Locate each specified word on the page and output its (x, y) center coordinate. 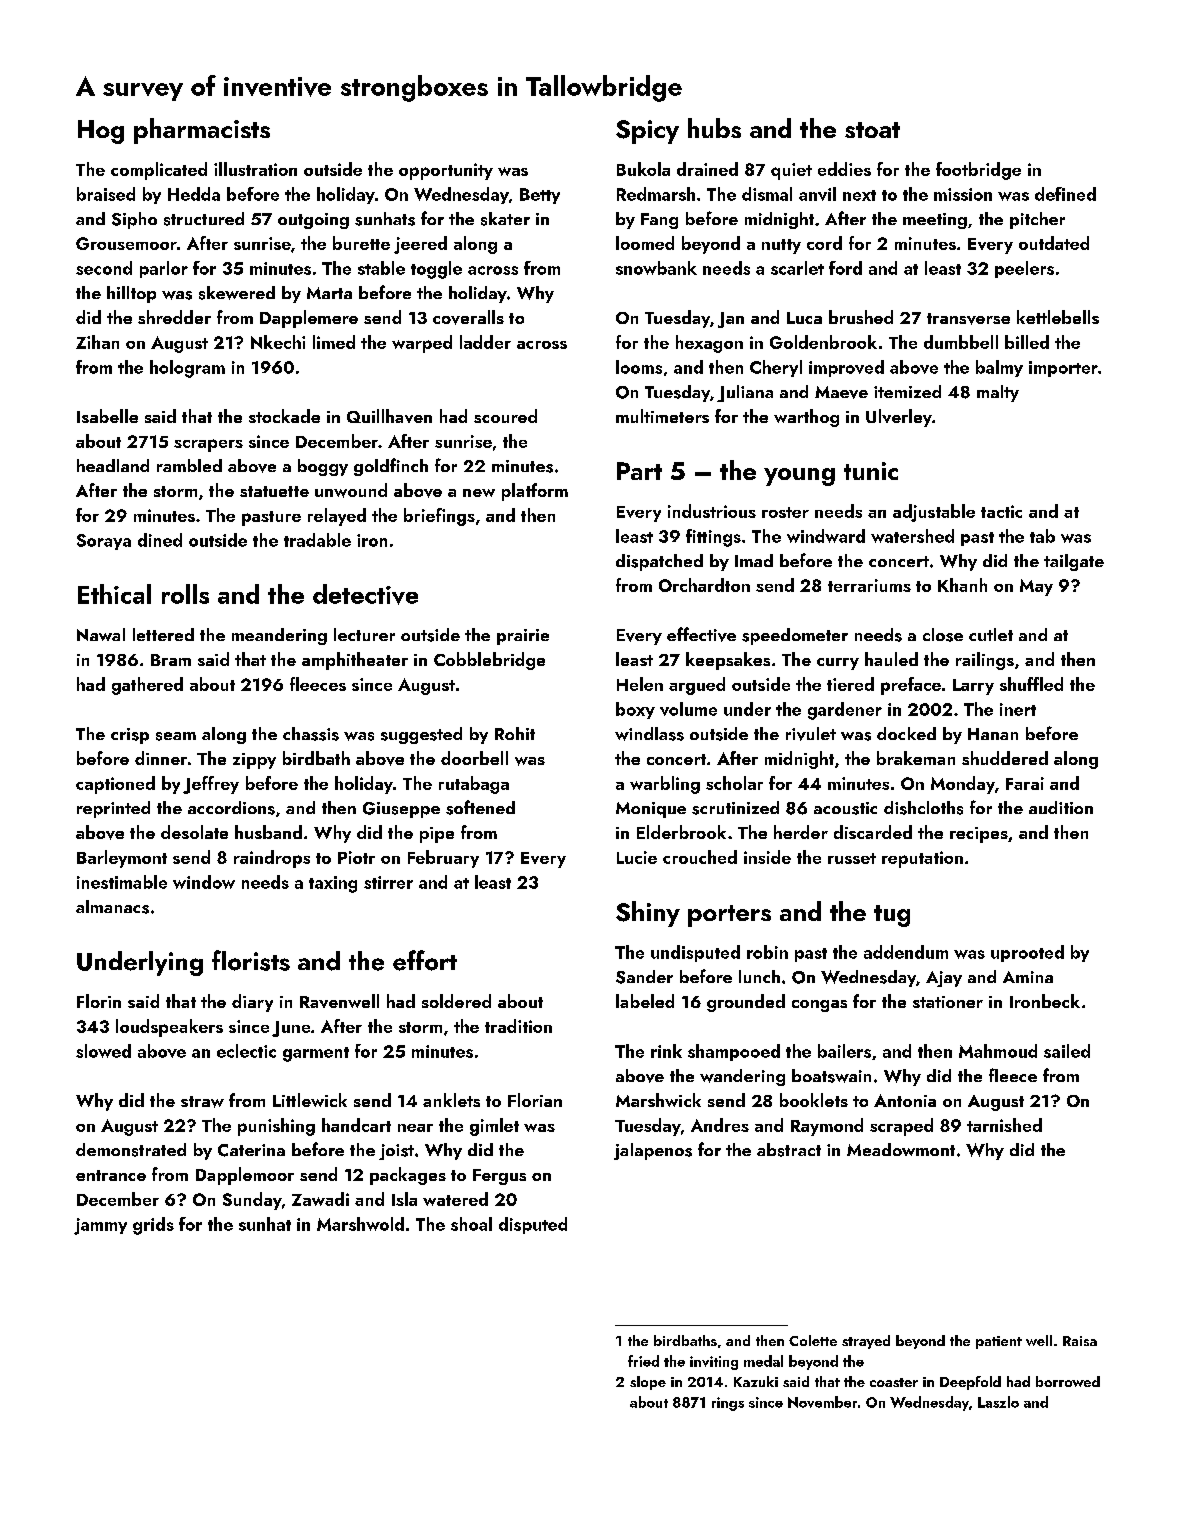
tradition (518, 1026)
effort (425, 960)
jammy (100, 1226)
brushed (861, 317)
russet (852, 858)
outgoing (313, 221)
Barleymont (122, 859)
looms (639, 367)
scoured (505, 416)
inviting (714, 1363)
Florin (99, 1001)
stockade (284, 416)
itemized (907, 391)
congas (819, 1006)
